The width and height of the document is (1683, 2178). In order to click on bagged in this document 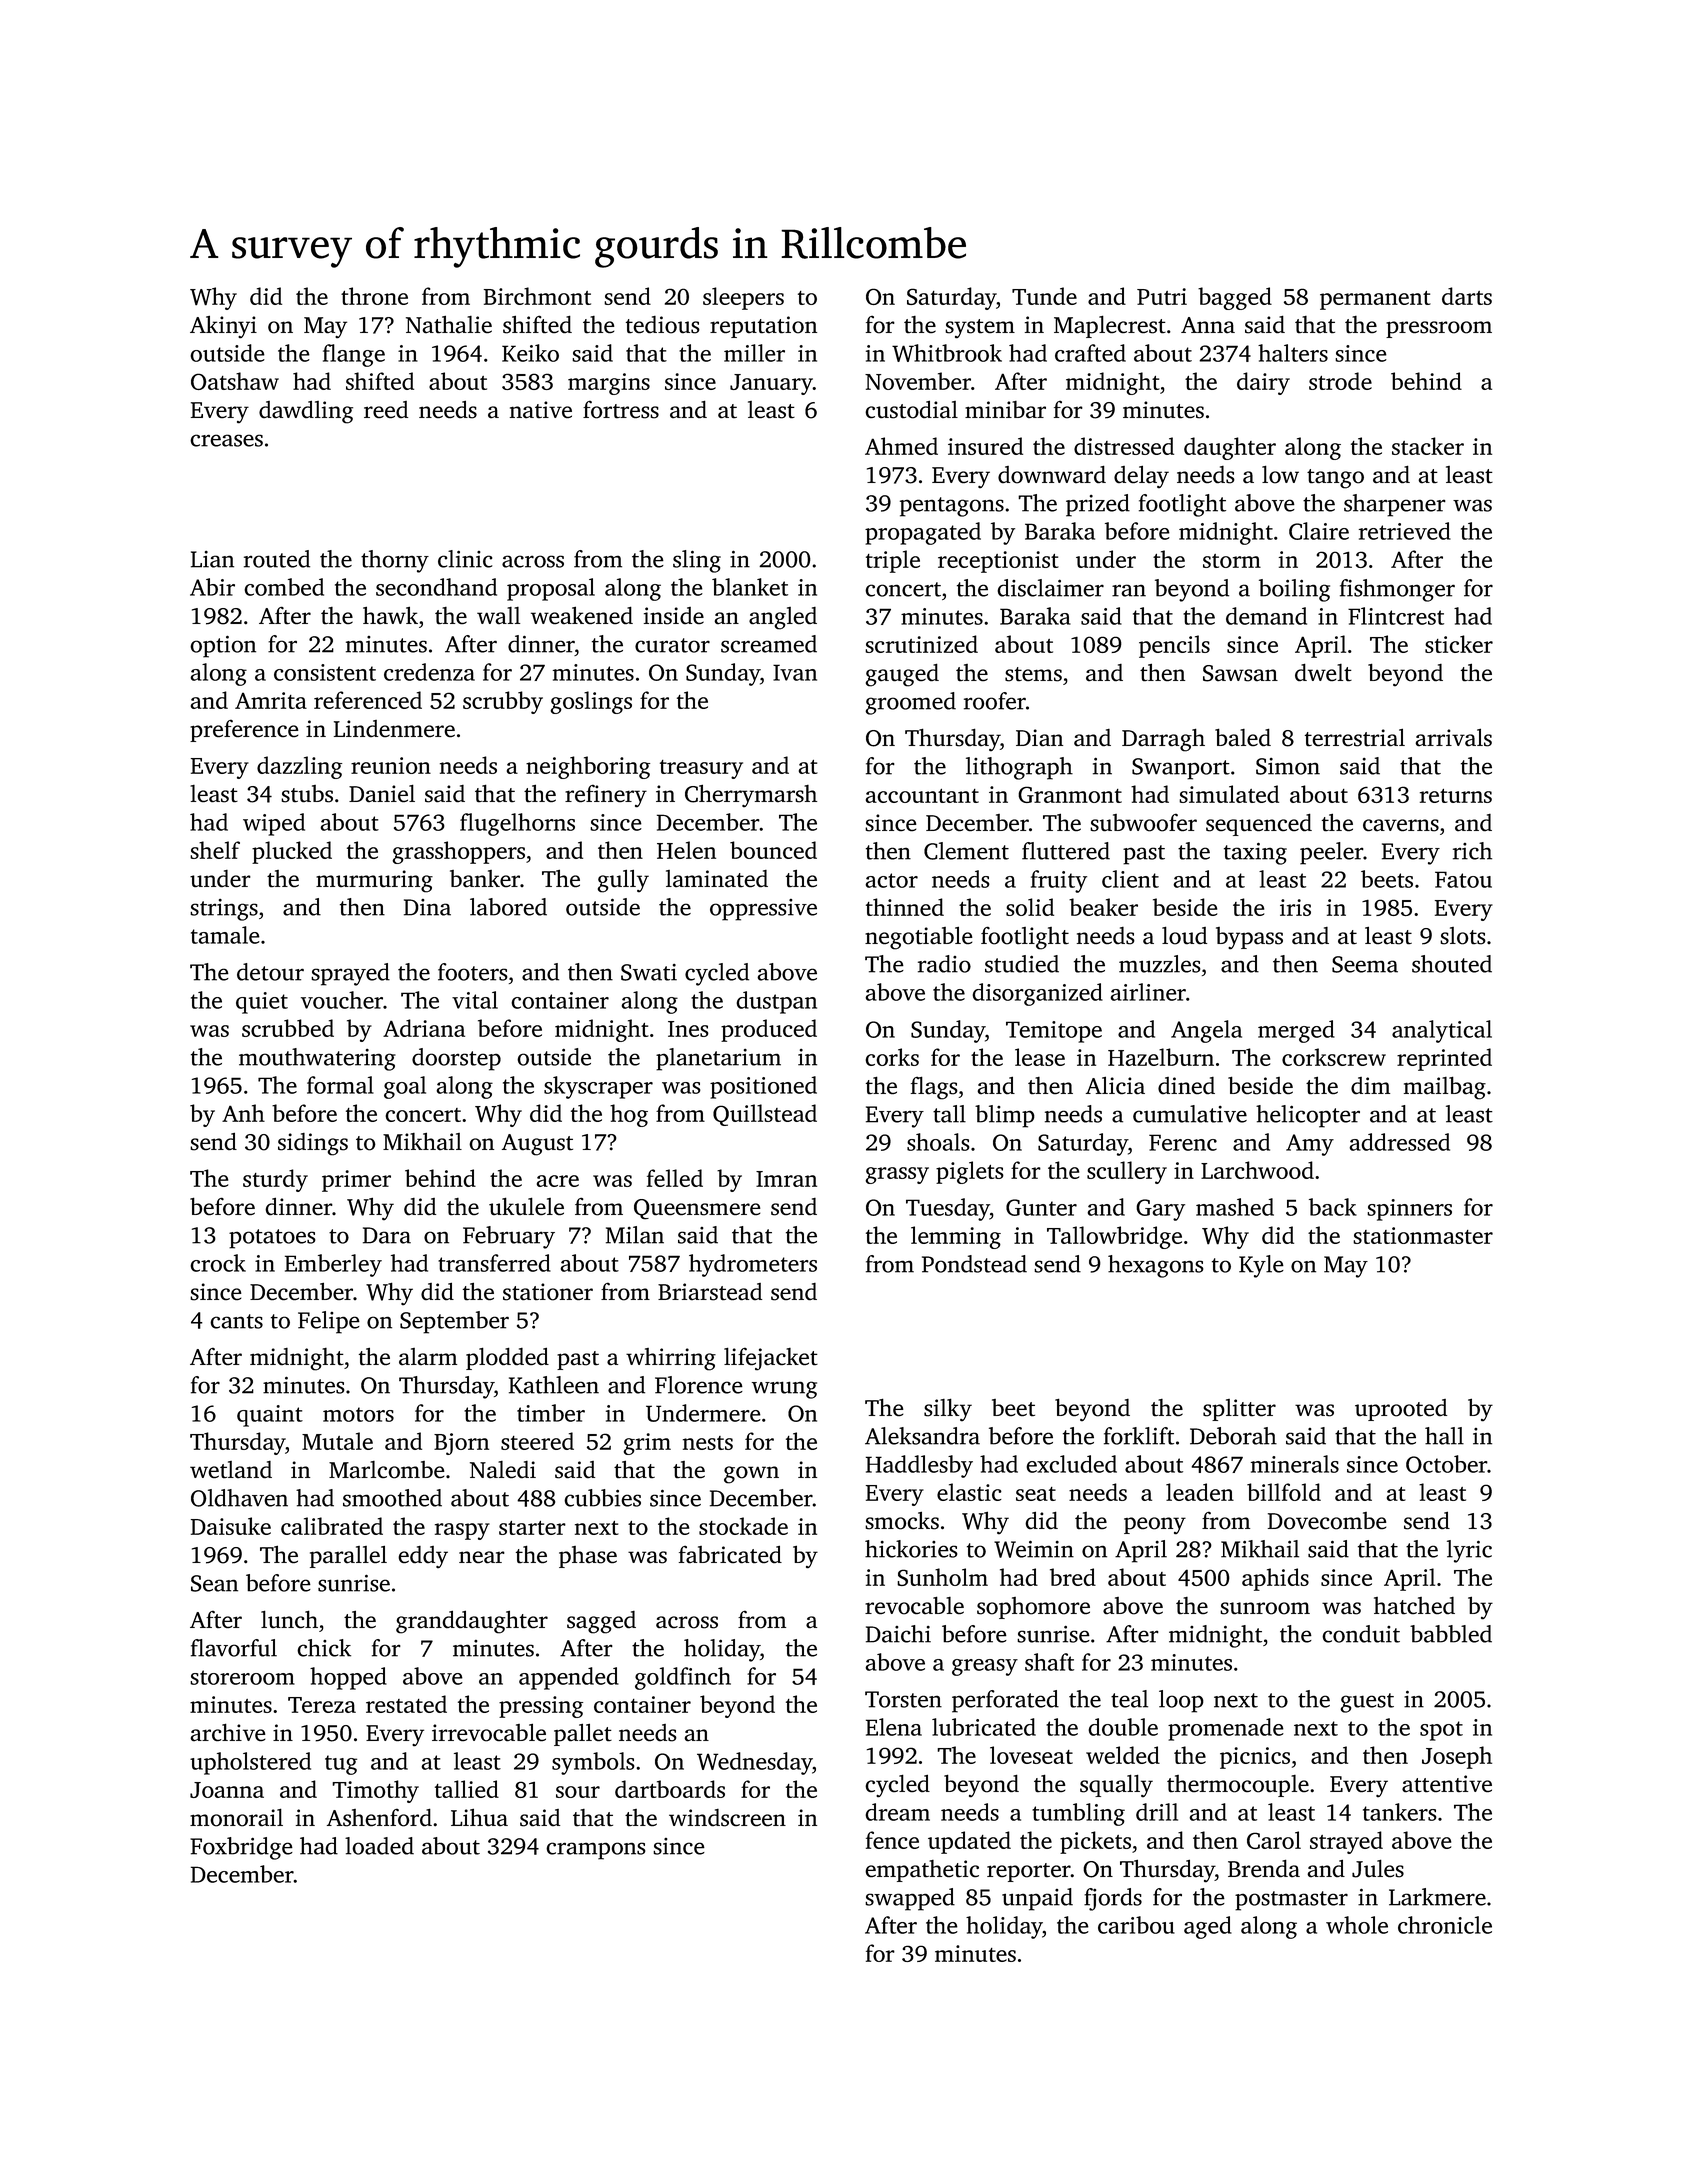, I will do `click(1235, 298)`.
